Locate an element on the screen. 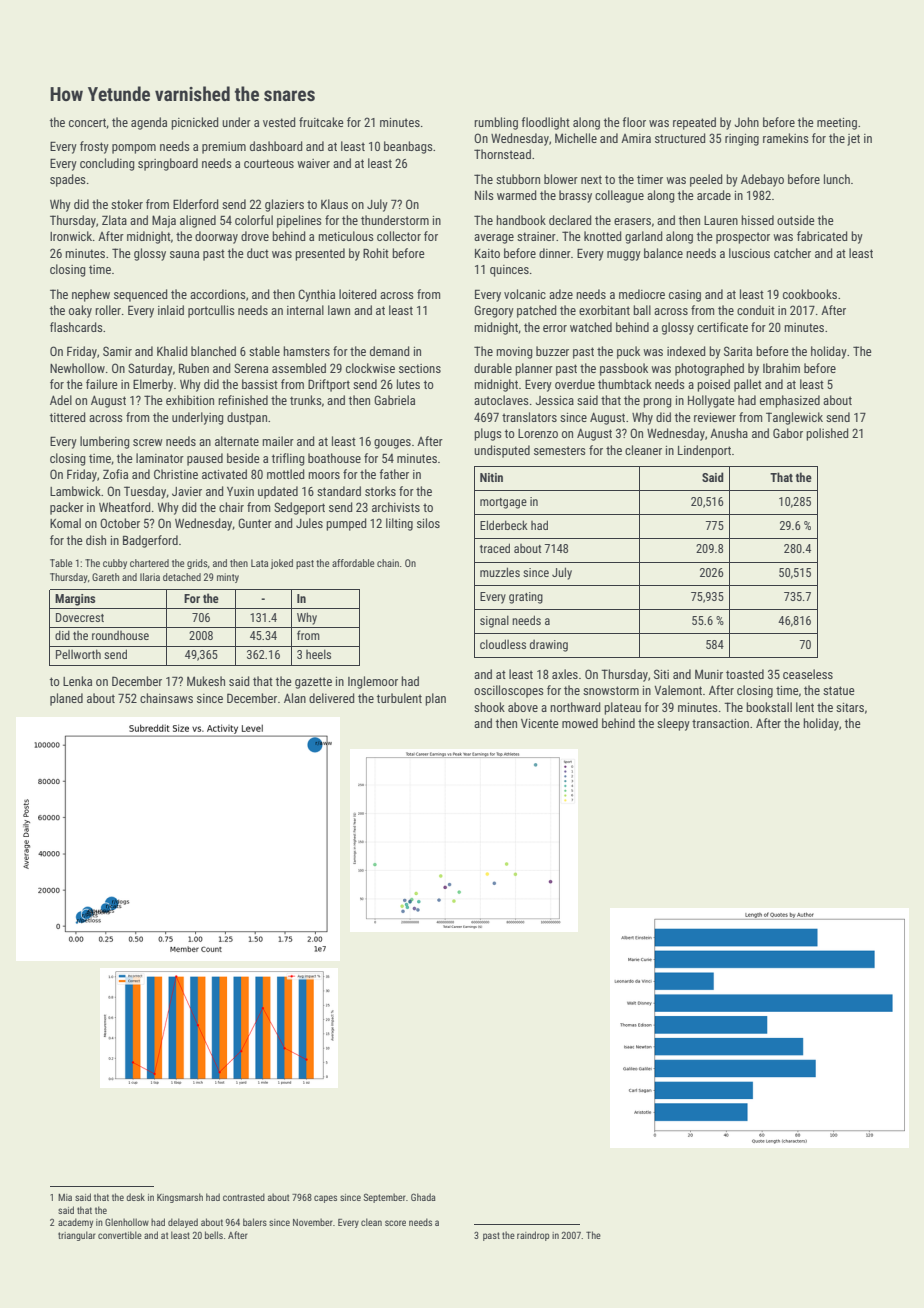  floodlight is located at coordinates (545, 123).
